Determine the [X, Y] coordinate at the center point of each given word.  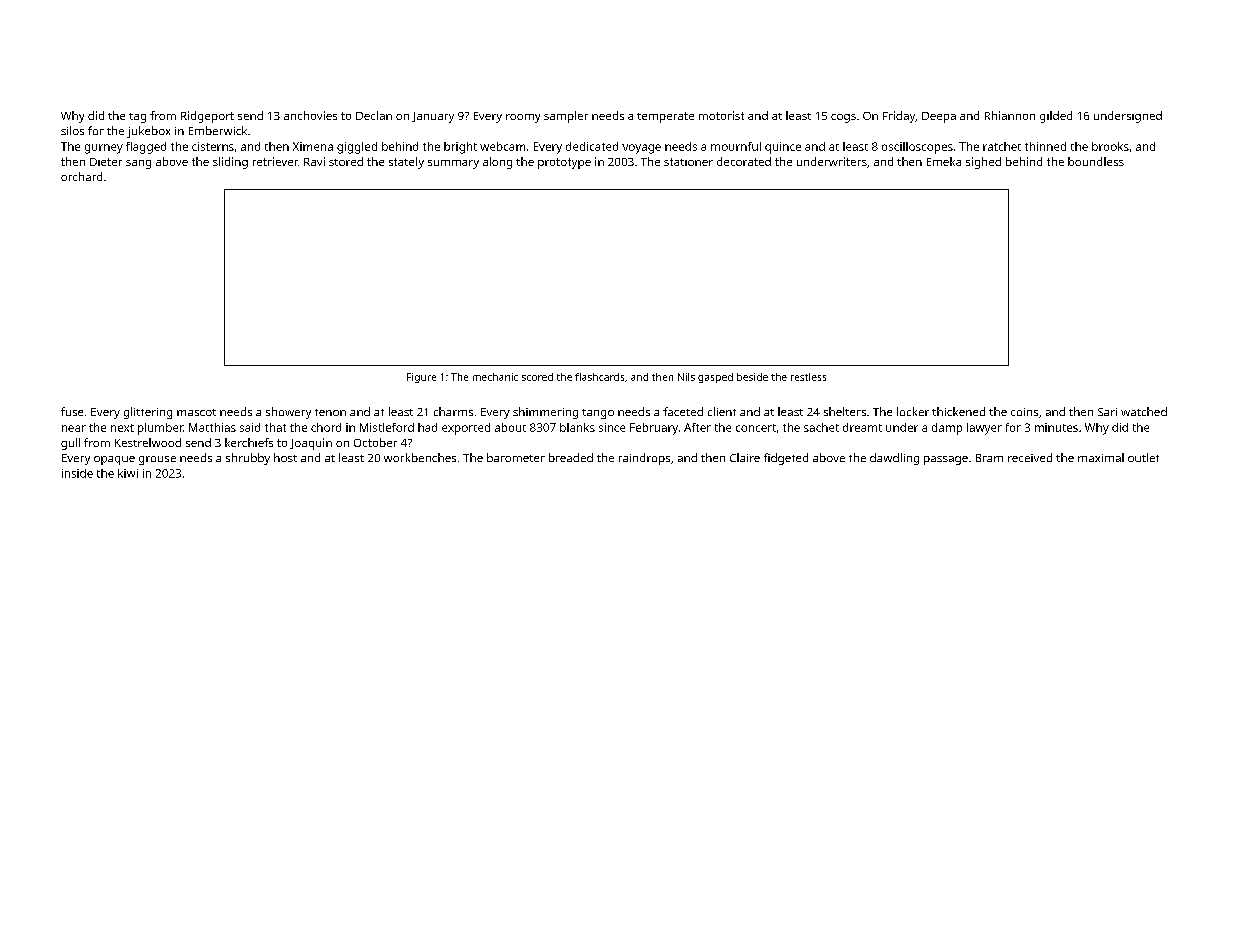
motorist [721, 115]
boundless [1096, 161]
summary [453, 164]
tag [137, 118]
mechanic [495, 377]
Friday [899, 117]
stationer [688, 162]
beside [752, 377]
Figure [421, 378]
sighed [983, 163]
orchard [81, 176]
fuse [72, 411]
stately [406, 163]
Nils [686, 377]
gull [70, 444]
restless [808, 377]
